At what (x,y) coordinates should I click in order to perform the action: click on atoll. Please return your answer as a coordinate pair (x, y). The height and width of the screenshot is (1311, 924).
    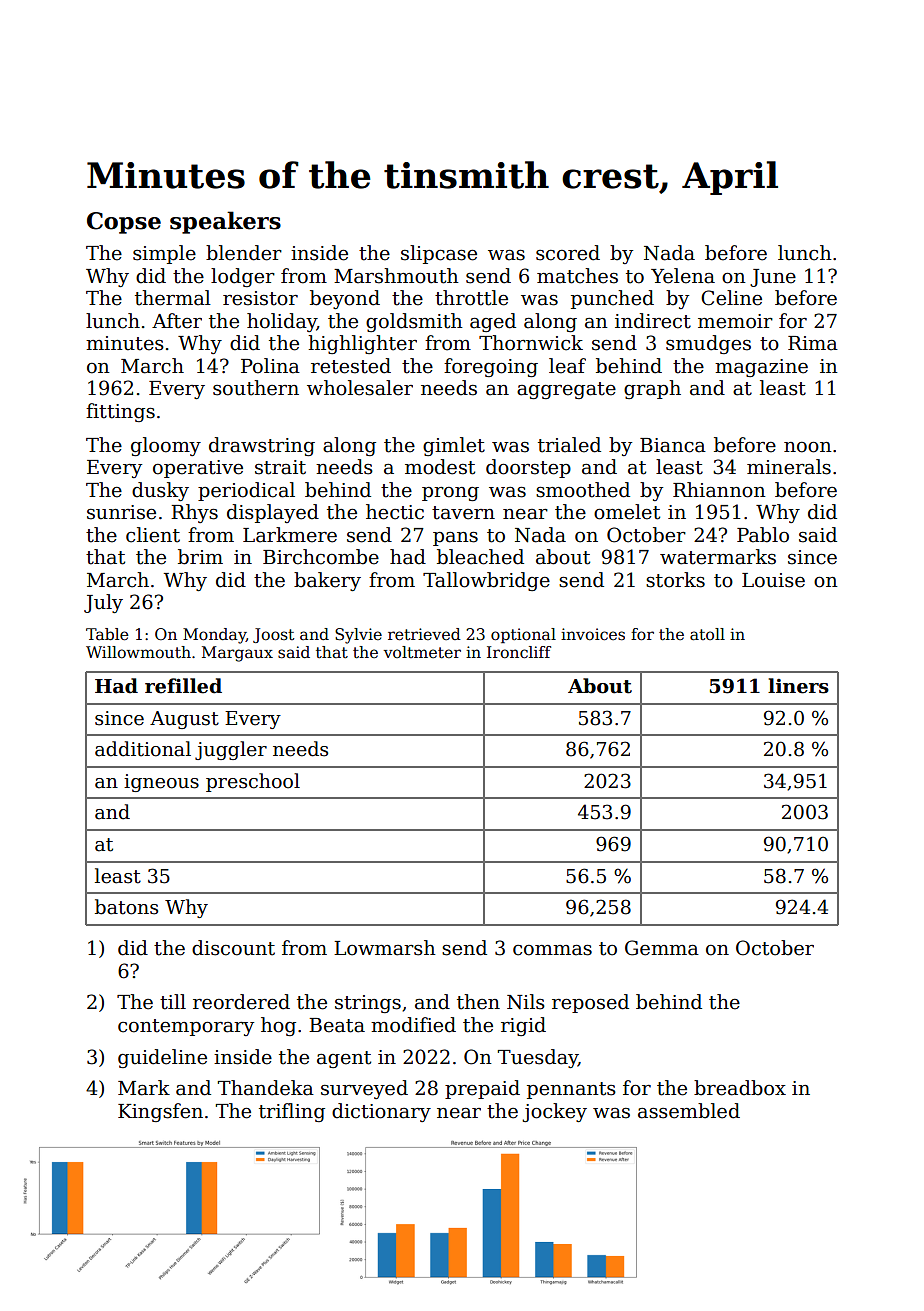
    Looking at the image, I should click on (707, 634).
